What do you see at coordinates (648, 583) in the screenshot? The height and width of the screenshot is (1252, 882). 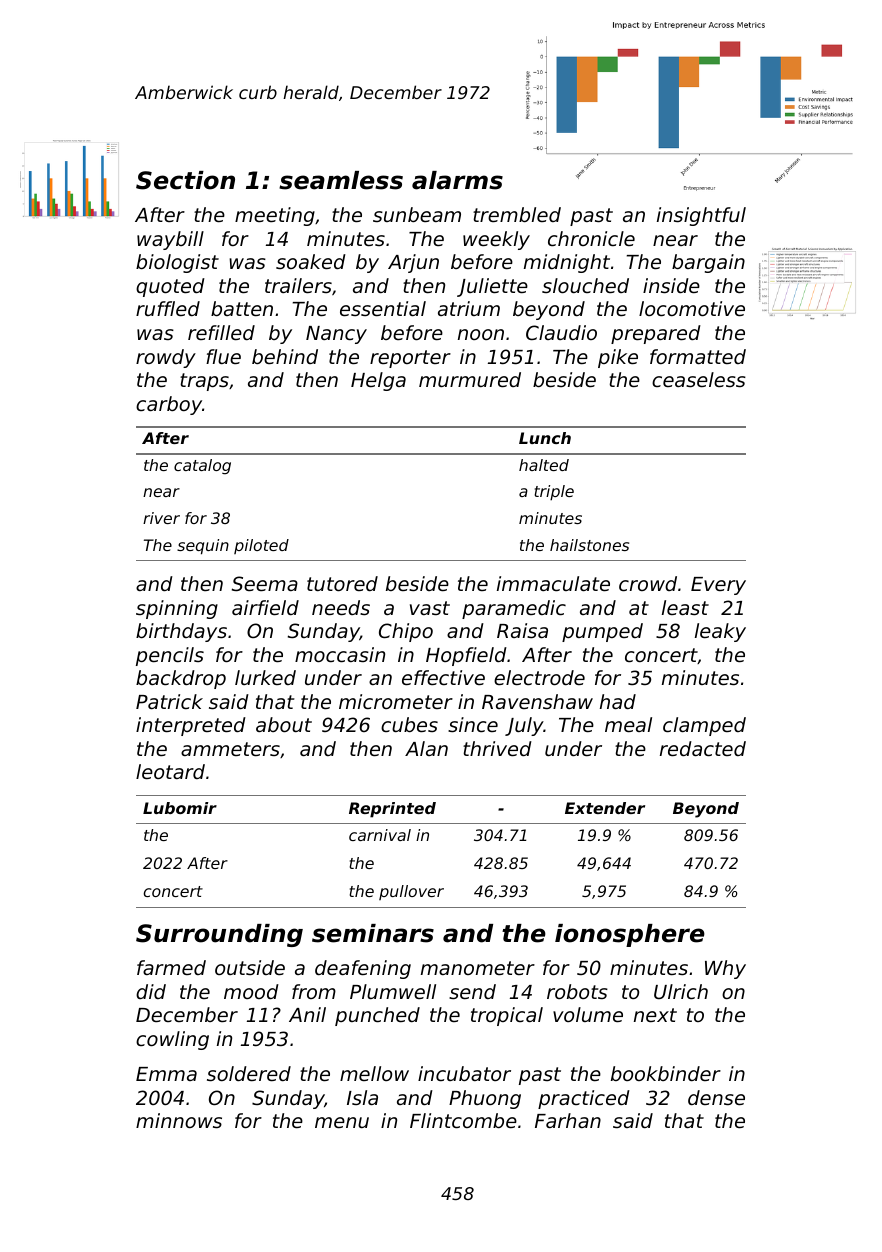 I see `crowd` at bounding box center [648, 583].
